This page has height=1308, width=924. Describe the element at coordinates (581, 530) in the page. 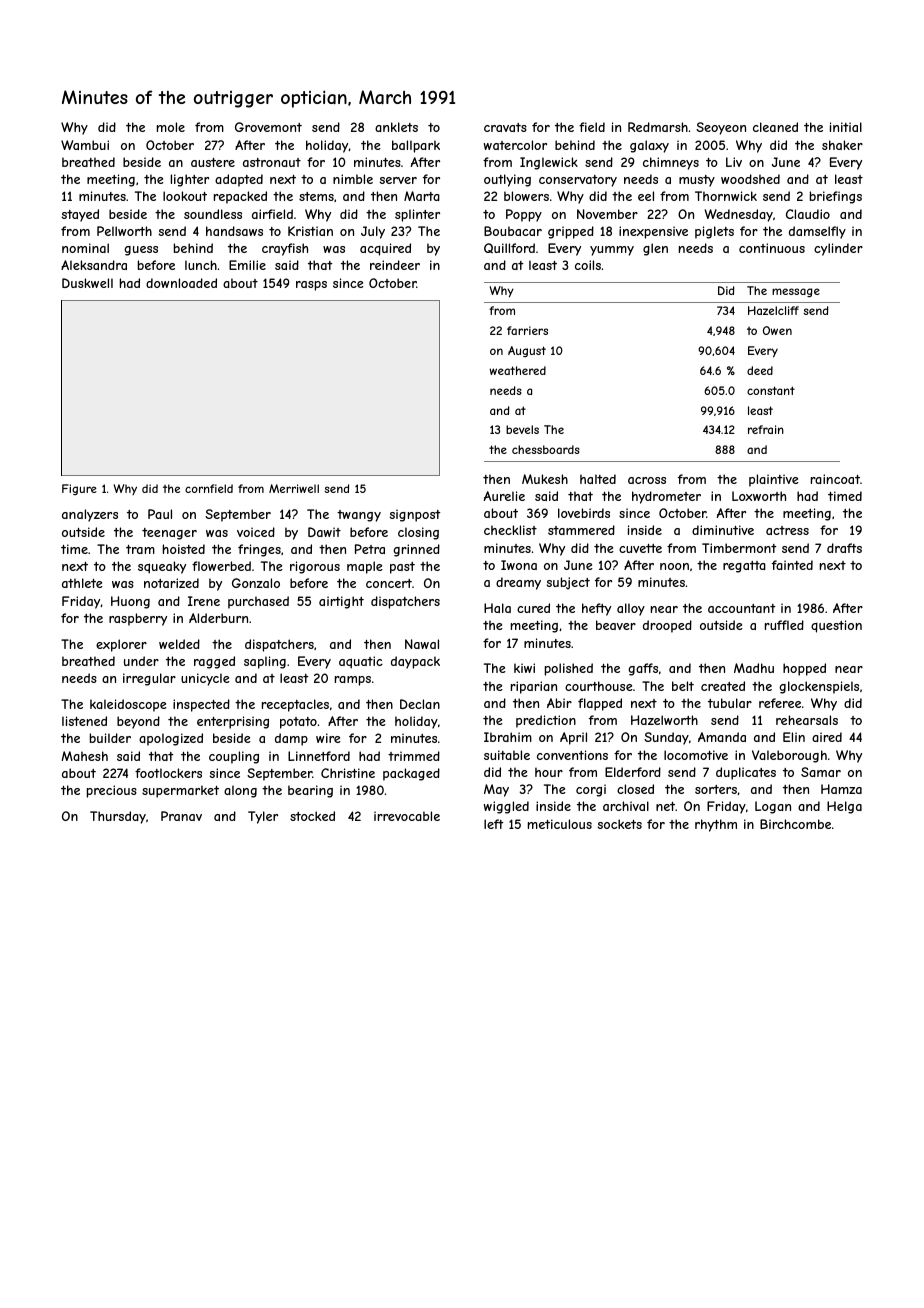

I see `stammered` at that location.
